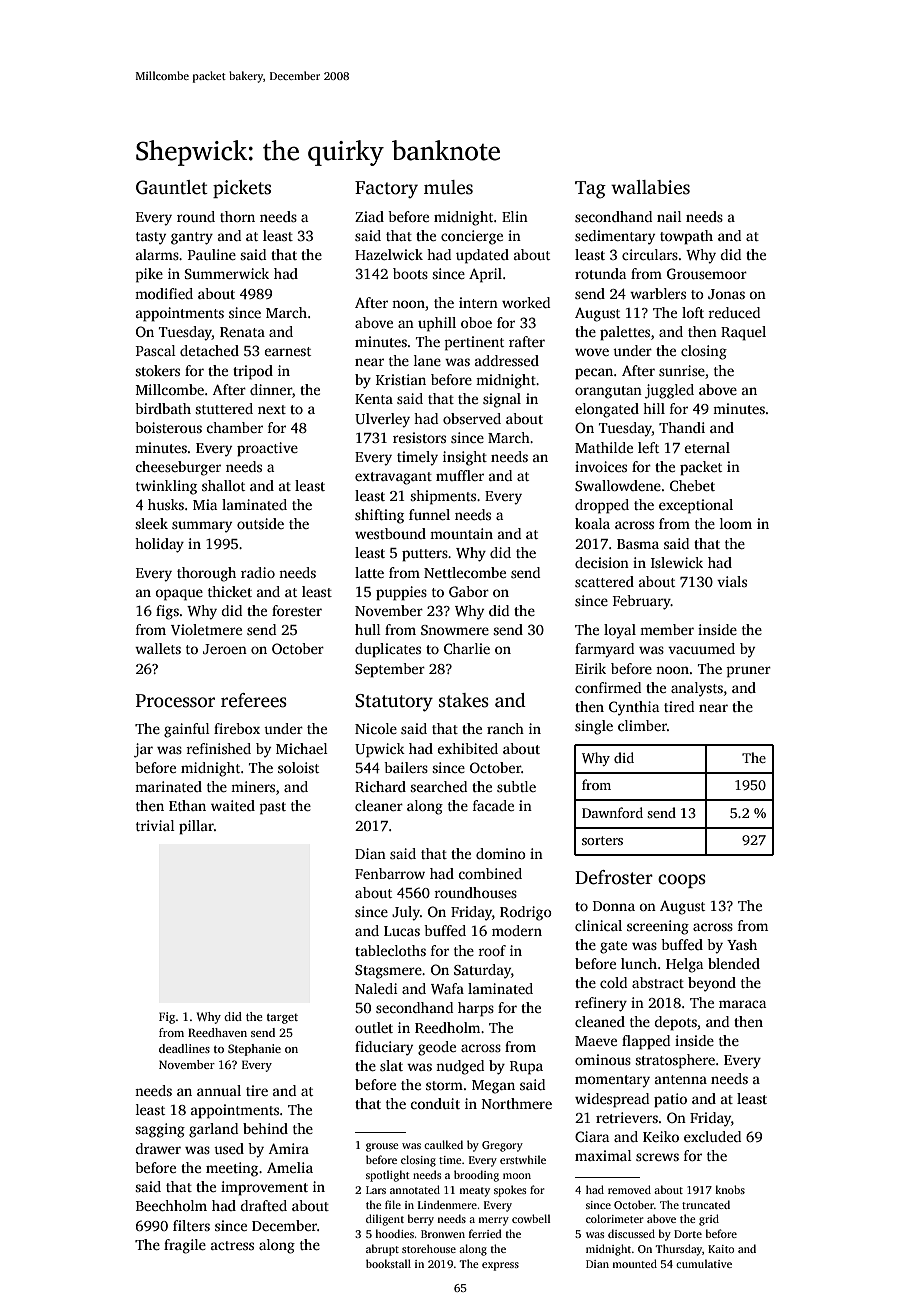  What do you see at coordinates (368, 629) in the image?
I see `hull` at bounding box center [368, 629].
